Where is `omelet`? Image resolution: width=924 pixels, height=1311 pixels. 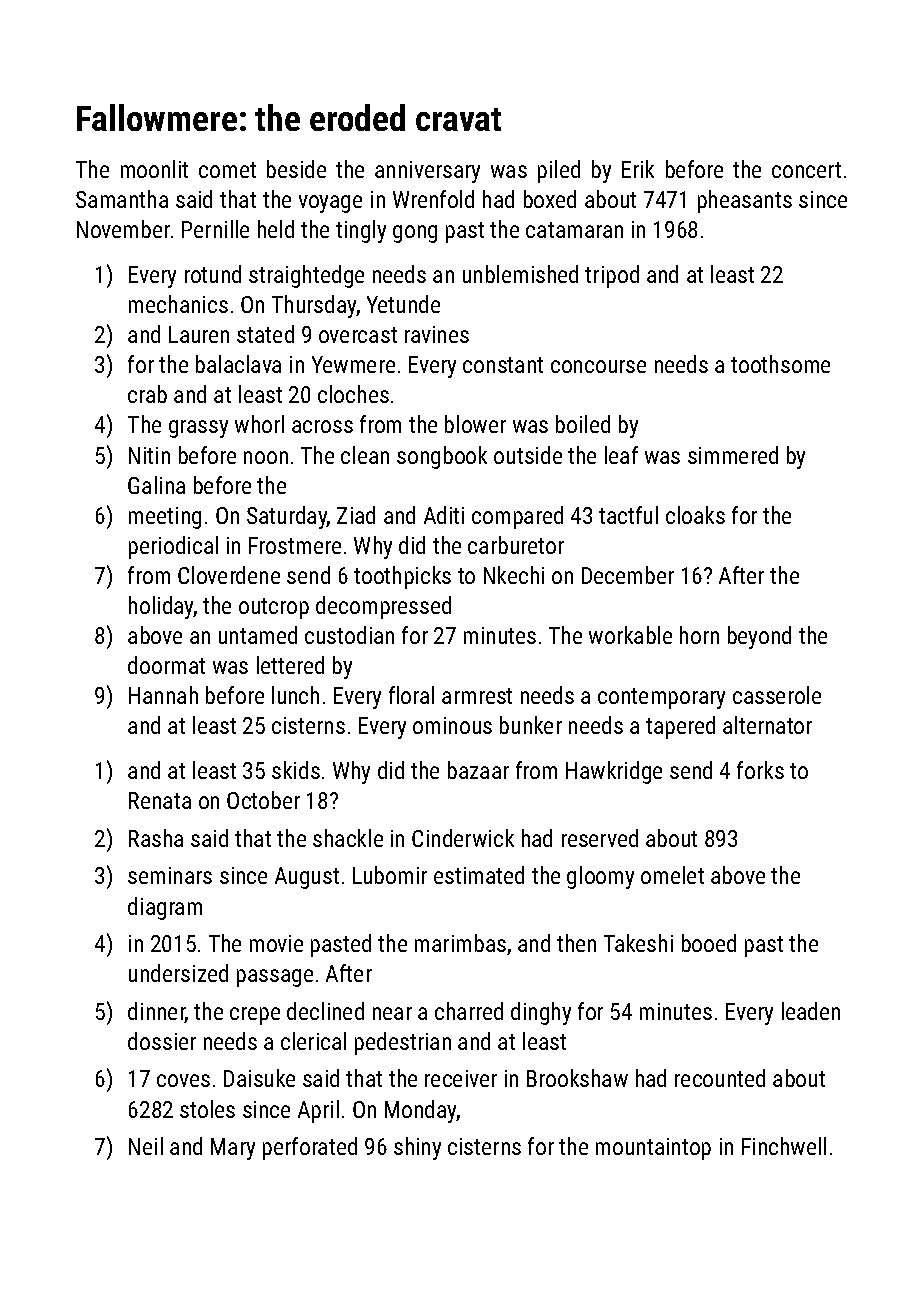
omelet is located at coordinates (672, 875).
